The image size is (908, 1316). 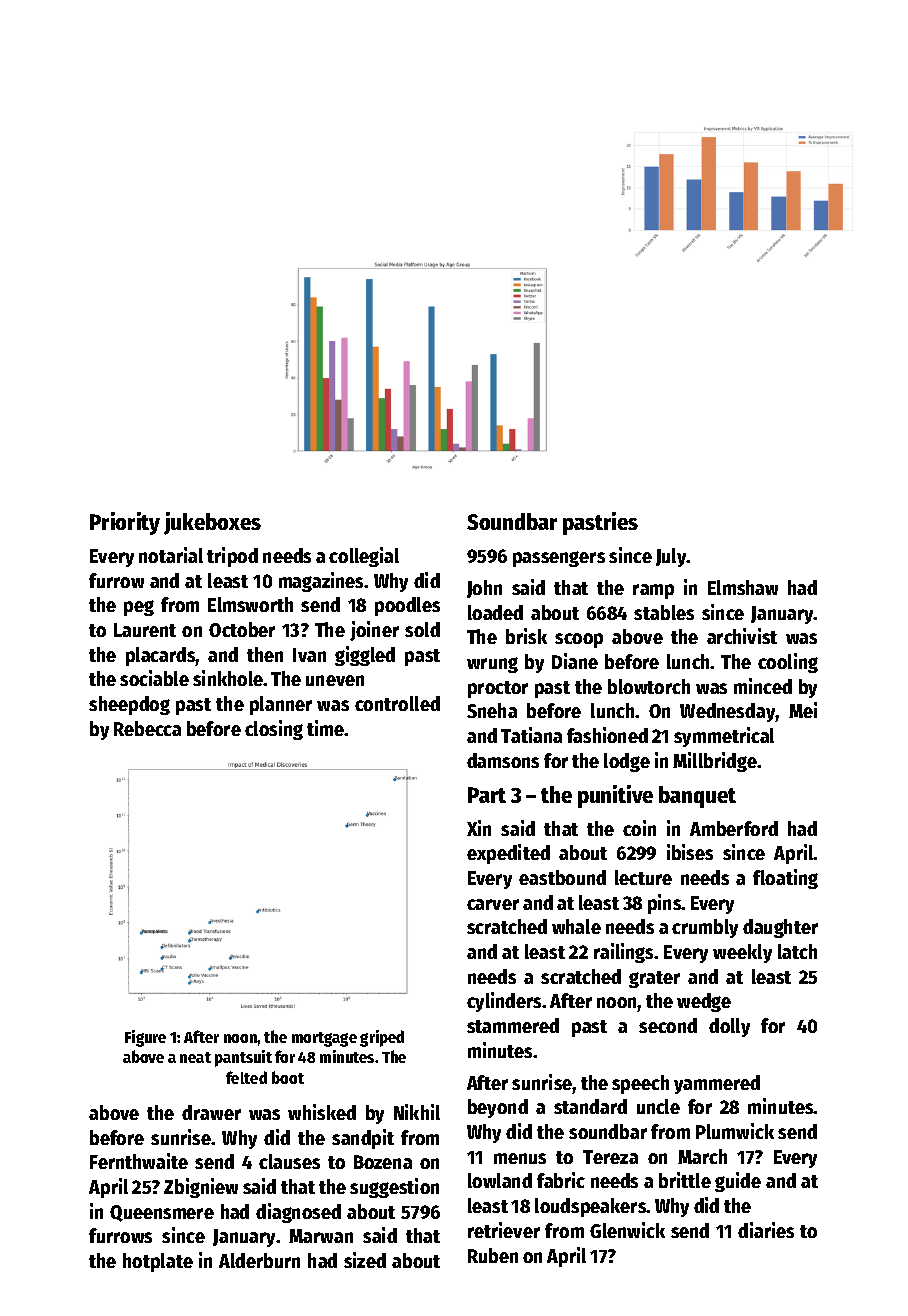 I want to click on standard, so click(x=590, y=1106).
